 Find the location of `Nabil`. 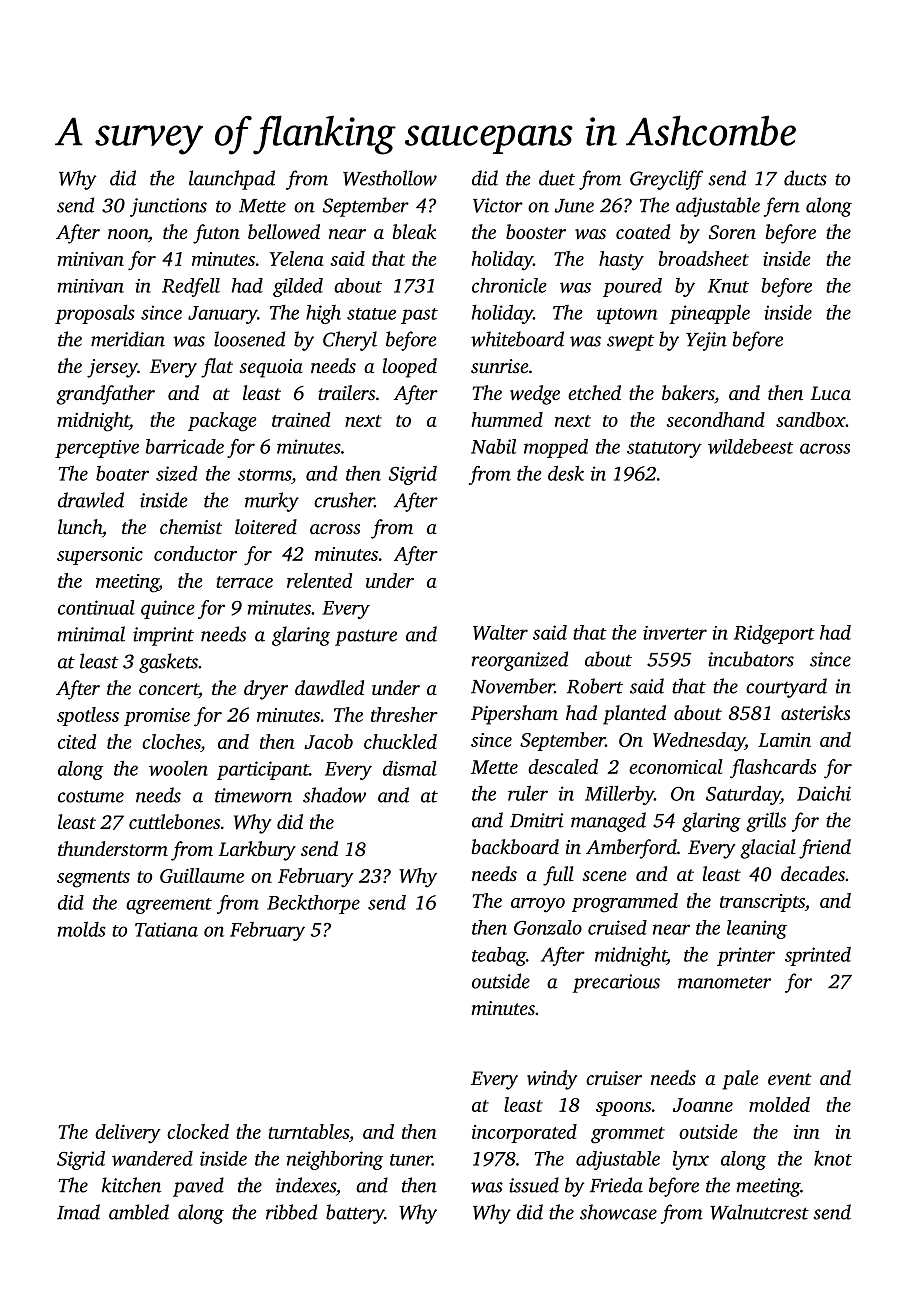

Nabil is located at coordinates (493, 446).
